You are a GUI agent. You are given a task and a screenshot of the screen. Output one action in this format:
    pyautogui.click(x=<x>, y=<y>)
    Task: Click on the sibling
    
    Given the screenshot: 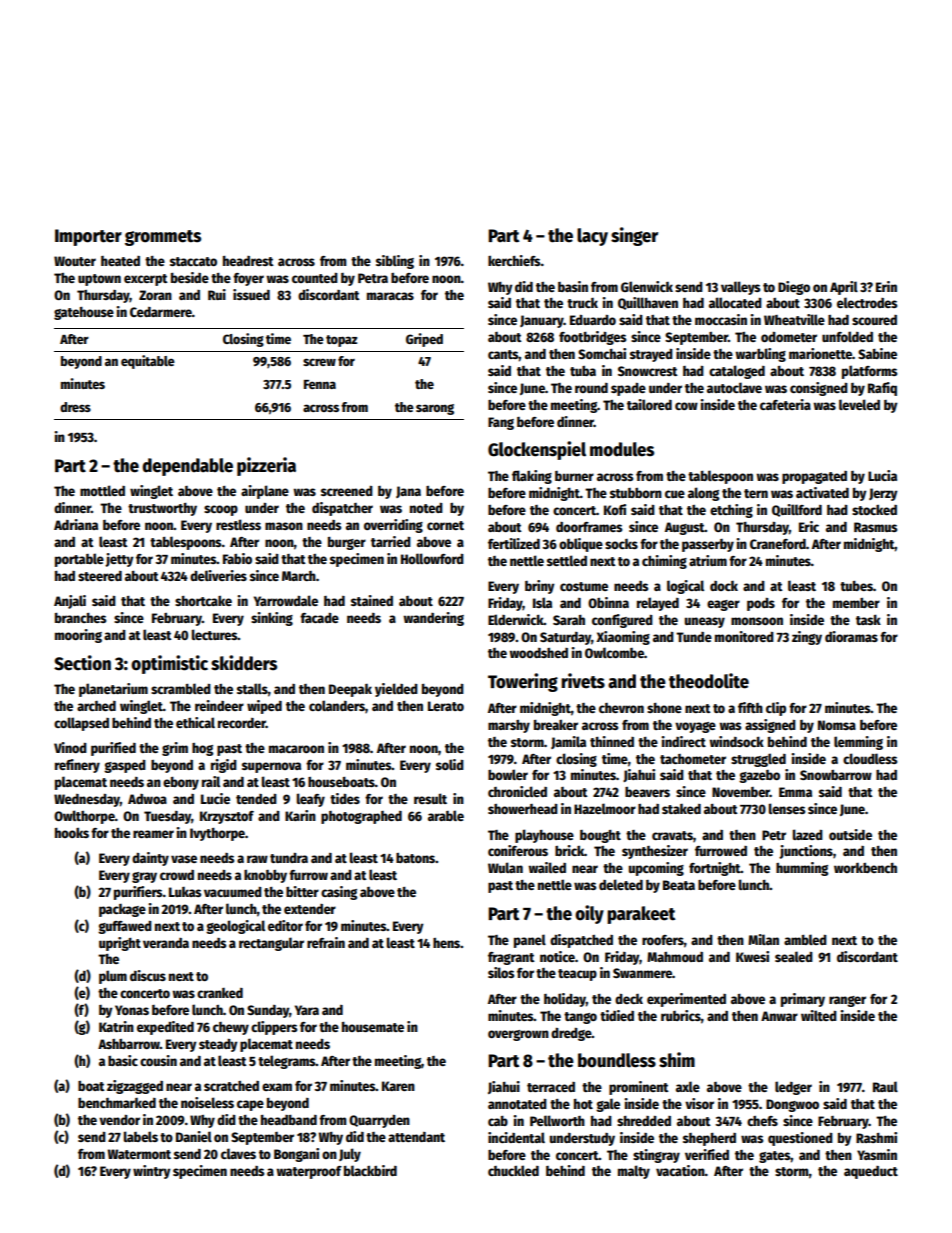 What is the action you would take?
    pyautogui.click(x=395, y=262)
